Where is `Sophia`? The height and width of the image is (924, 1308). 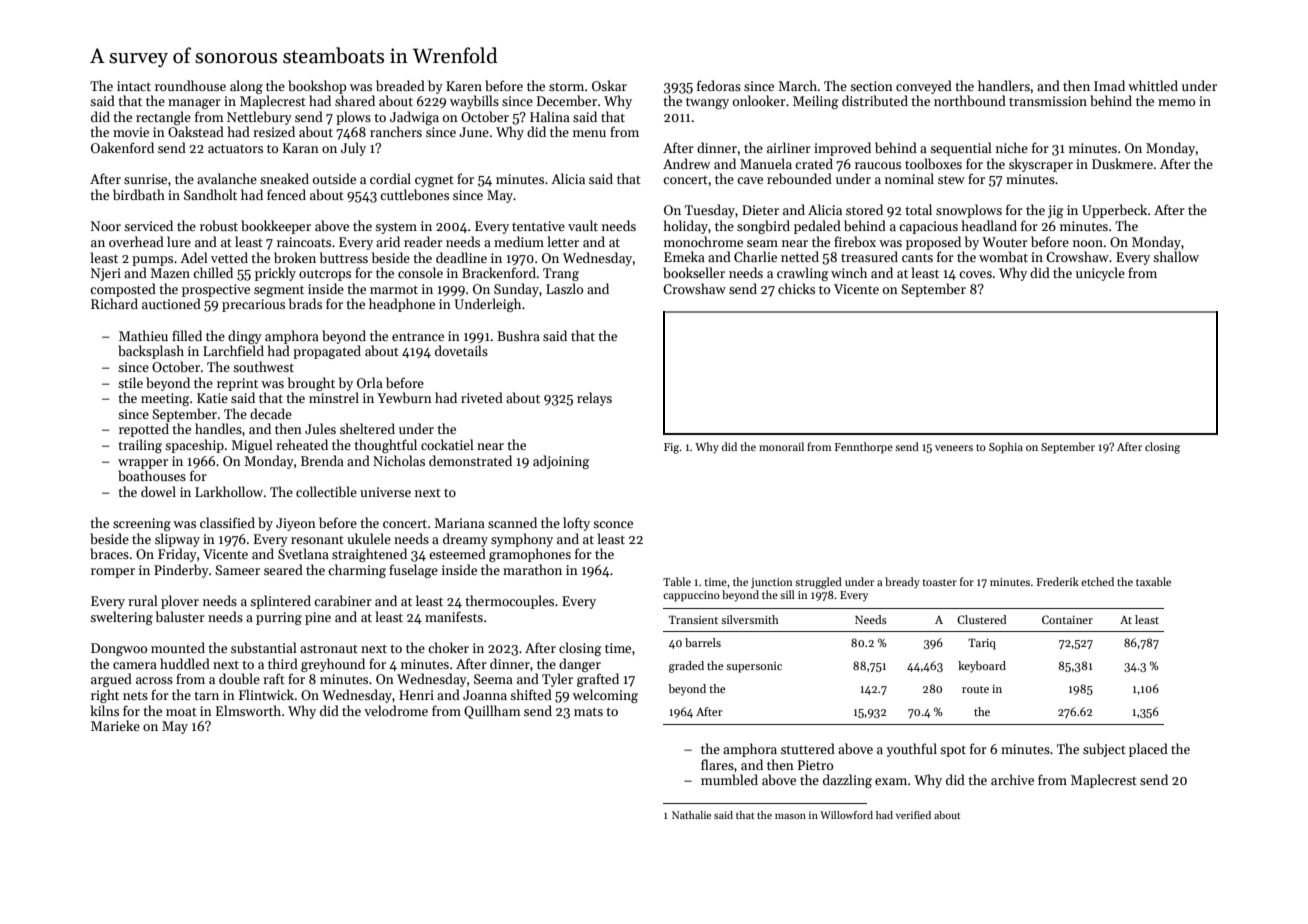 Sophia is located at coordinates (1006, 448).
